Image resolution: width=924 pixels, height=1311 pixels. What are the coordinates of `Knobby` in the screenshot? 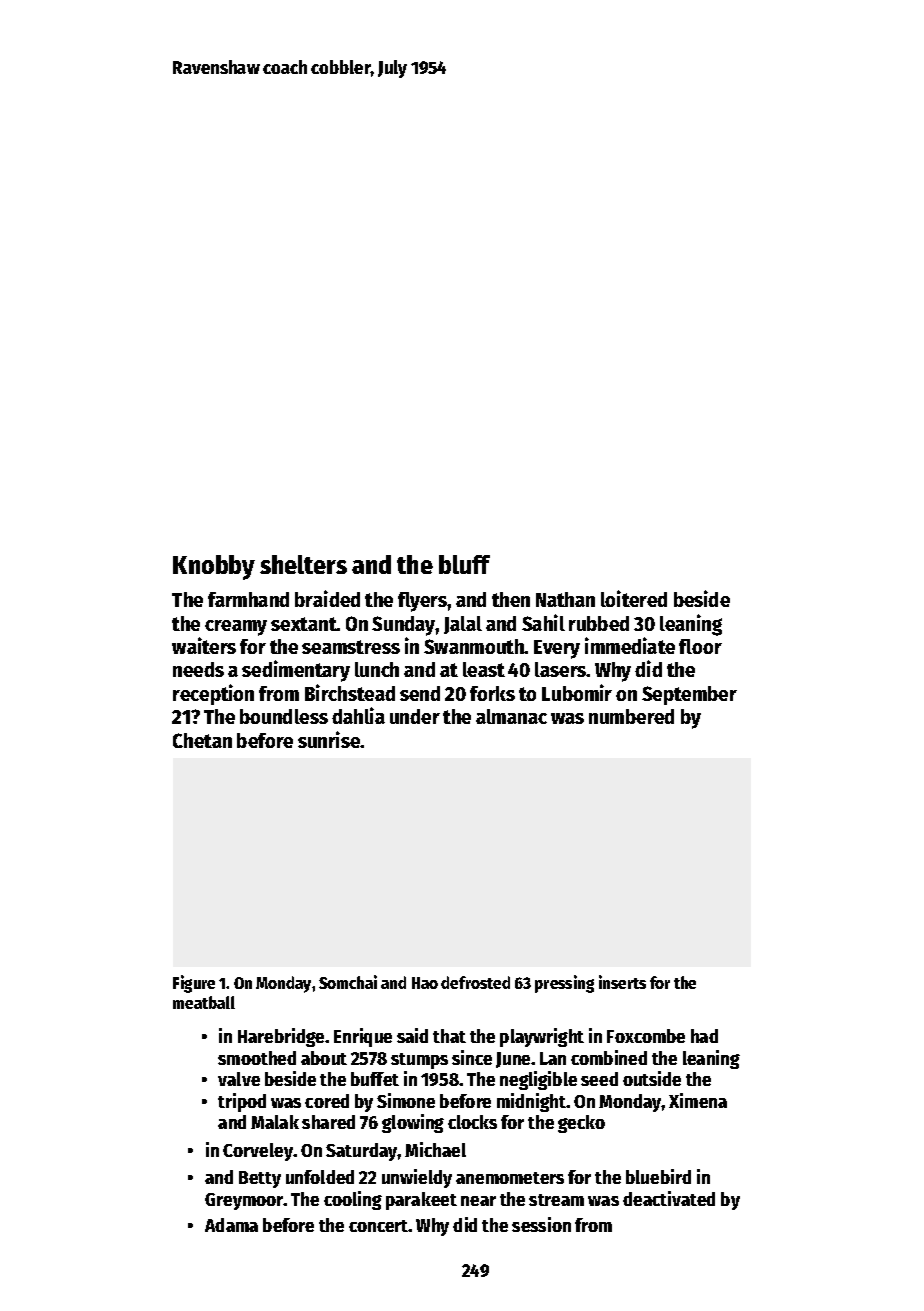 It's located at (214, 567).
